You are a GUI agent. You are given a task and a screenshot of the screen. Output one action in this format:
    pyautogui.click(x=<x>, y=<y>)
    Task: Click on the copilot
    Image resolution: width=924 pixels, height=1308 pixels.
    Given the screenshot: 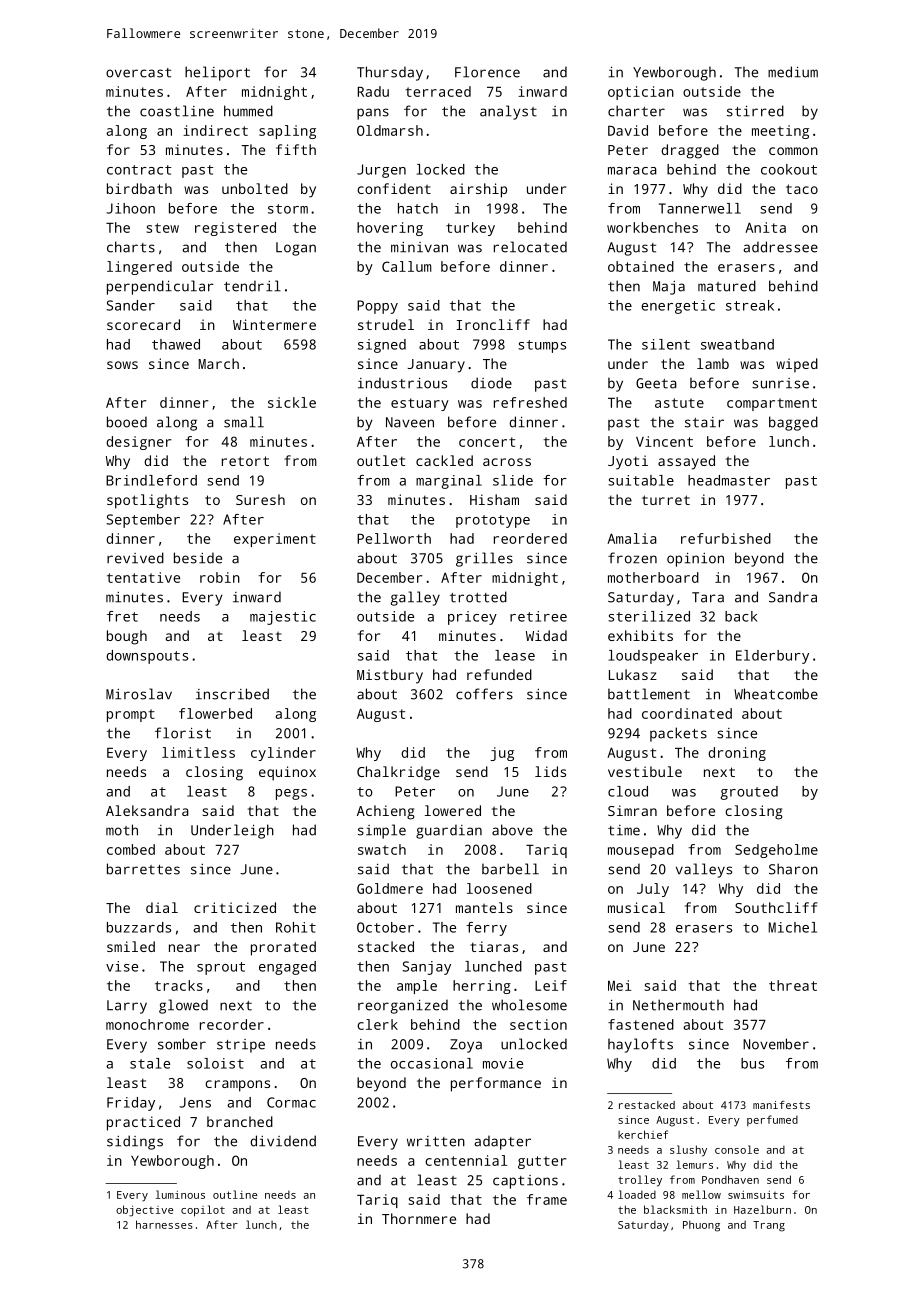 What is the action you would take?
    pyautogui.click(x=203, y=1211)
